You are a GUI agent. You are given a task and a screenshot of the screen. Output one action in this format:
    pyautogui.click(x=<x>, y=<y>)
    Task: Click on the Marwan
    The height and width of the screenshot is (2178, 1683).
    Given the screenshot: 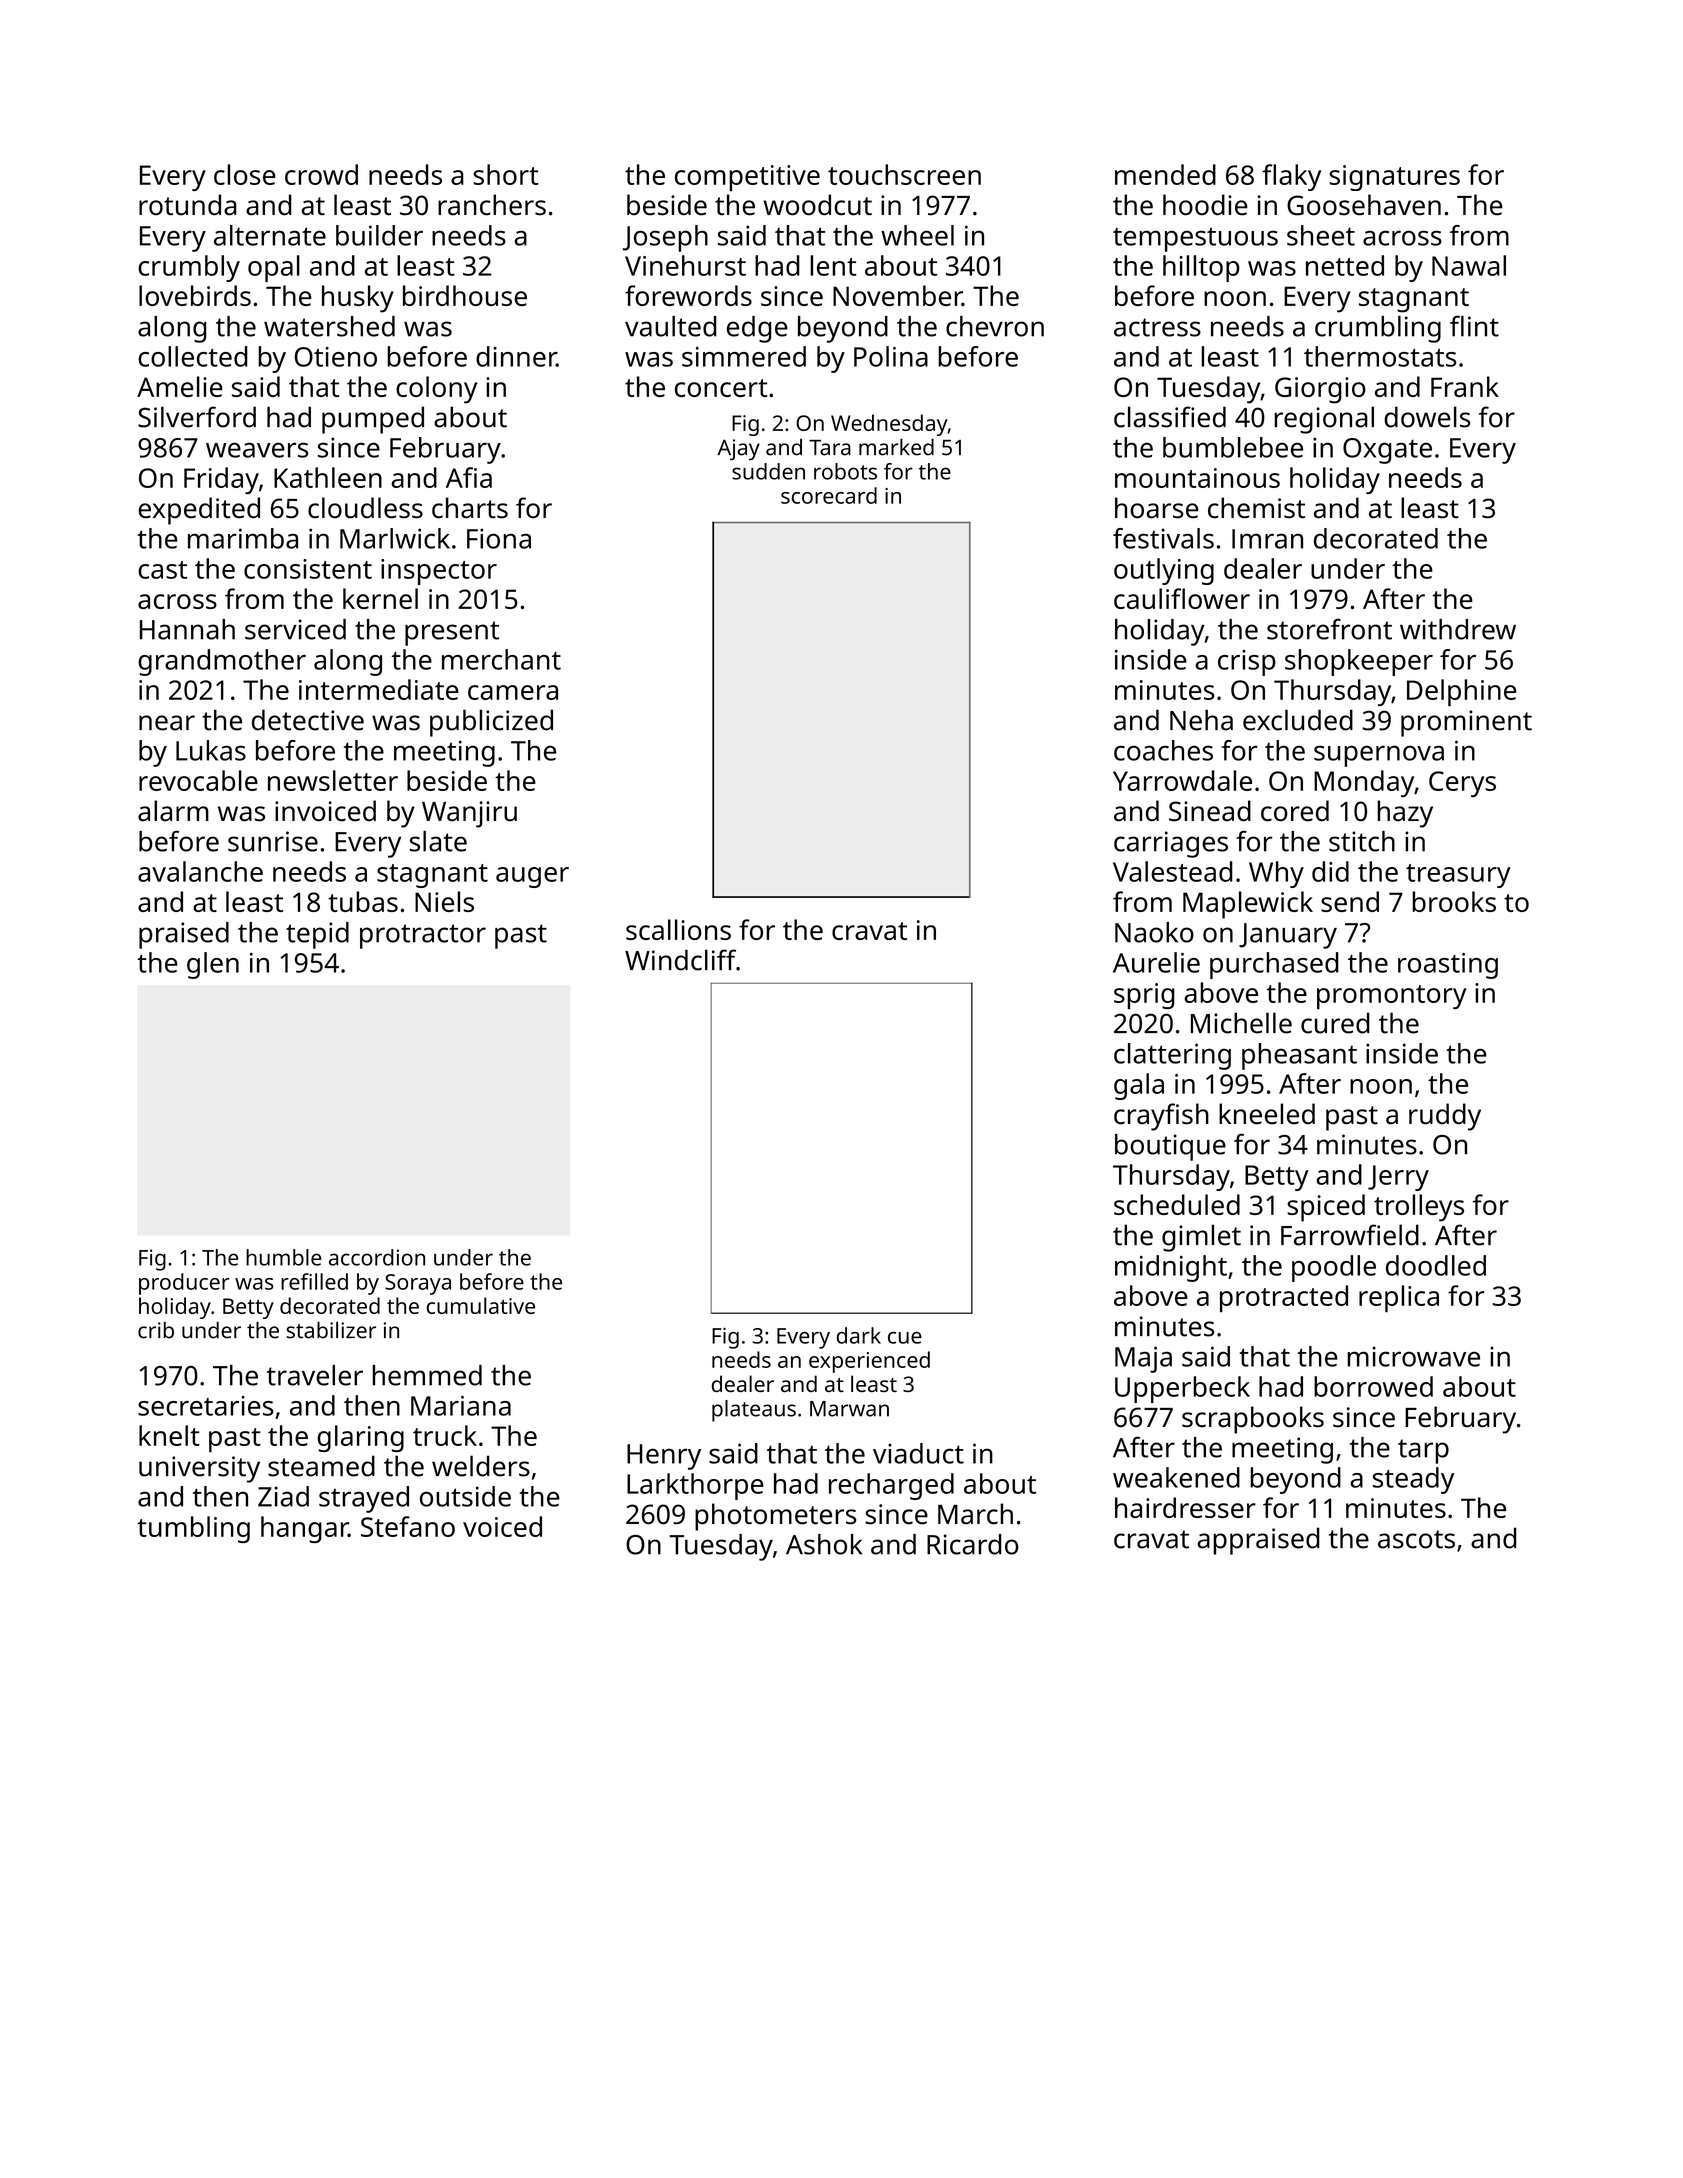 What is the action you would take?
    pyautogui.click(x=849, y=1409)
